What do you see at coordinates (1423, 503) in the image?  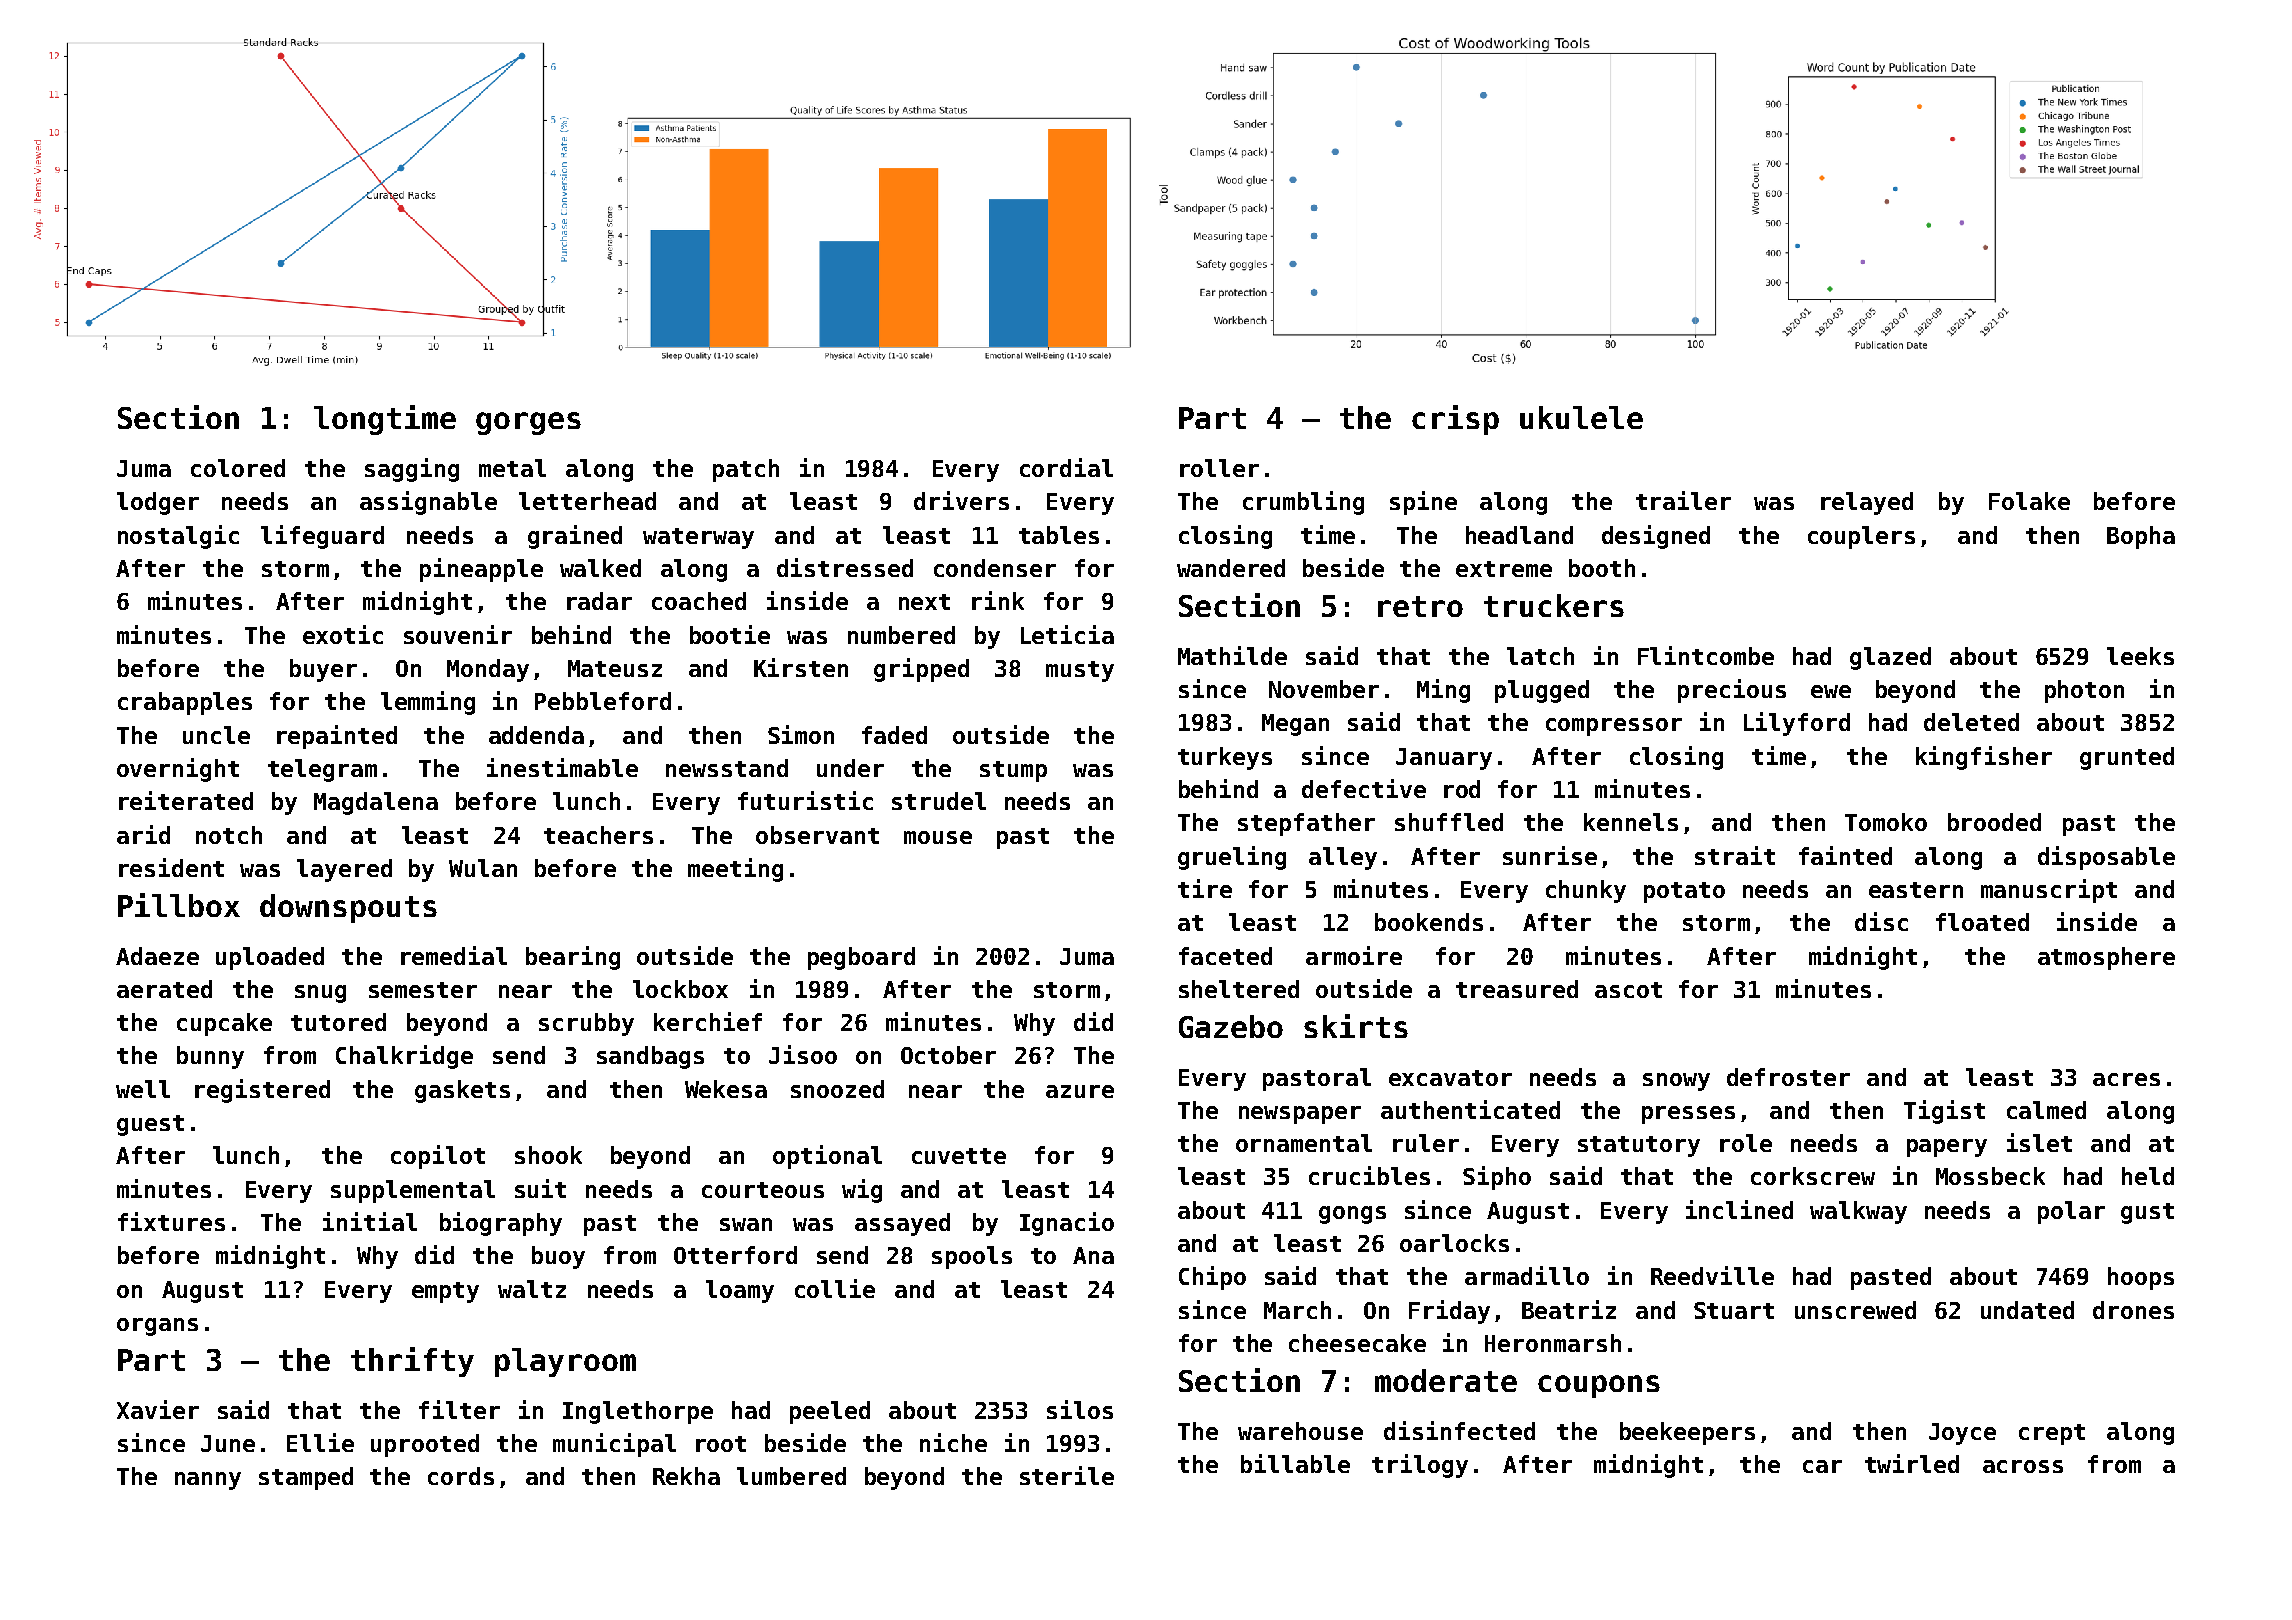 I see `spine` at bounding box center [1423, 503].
